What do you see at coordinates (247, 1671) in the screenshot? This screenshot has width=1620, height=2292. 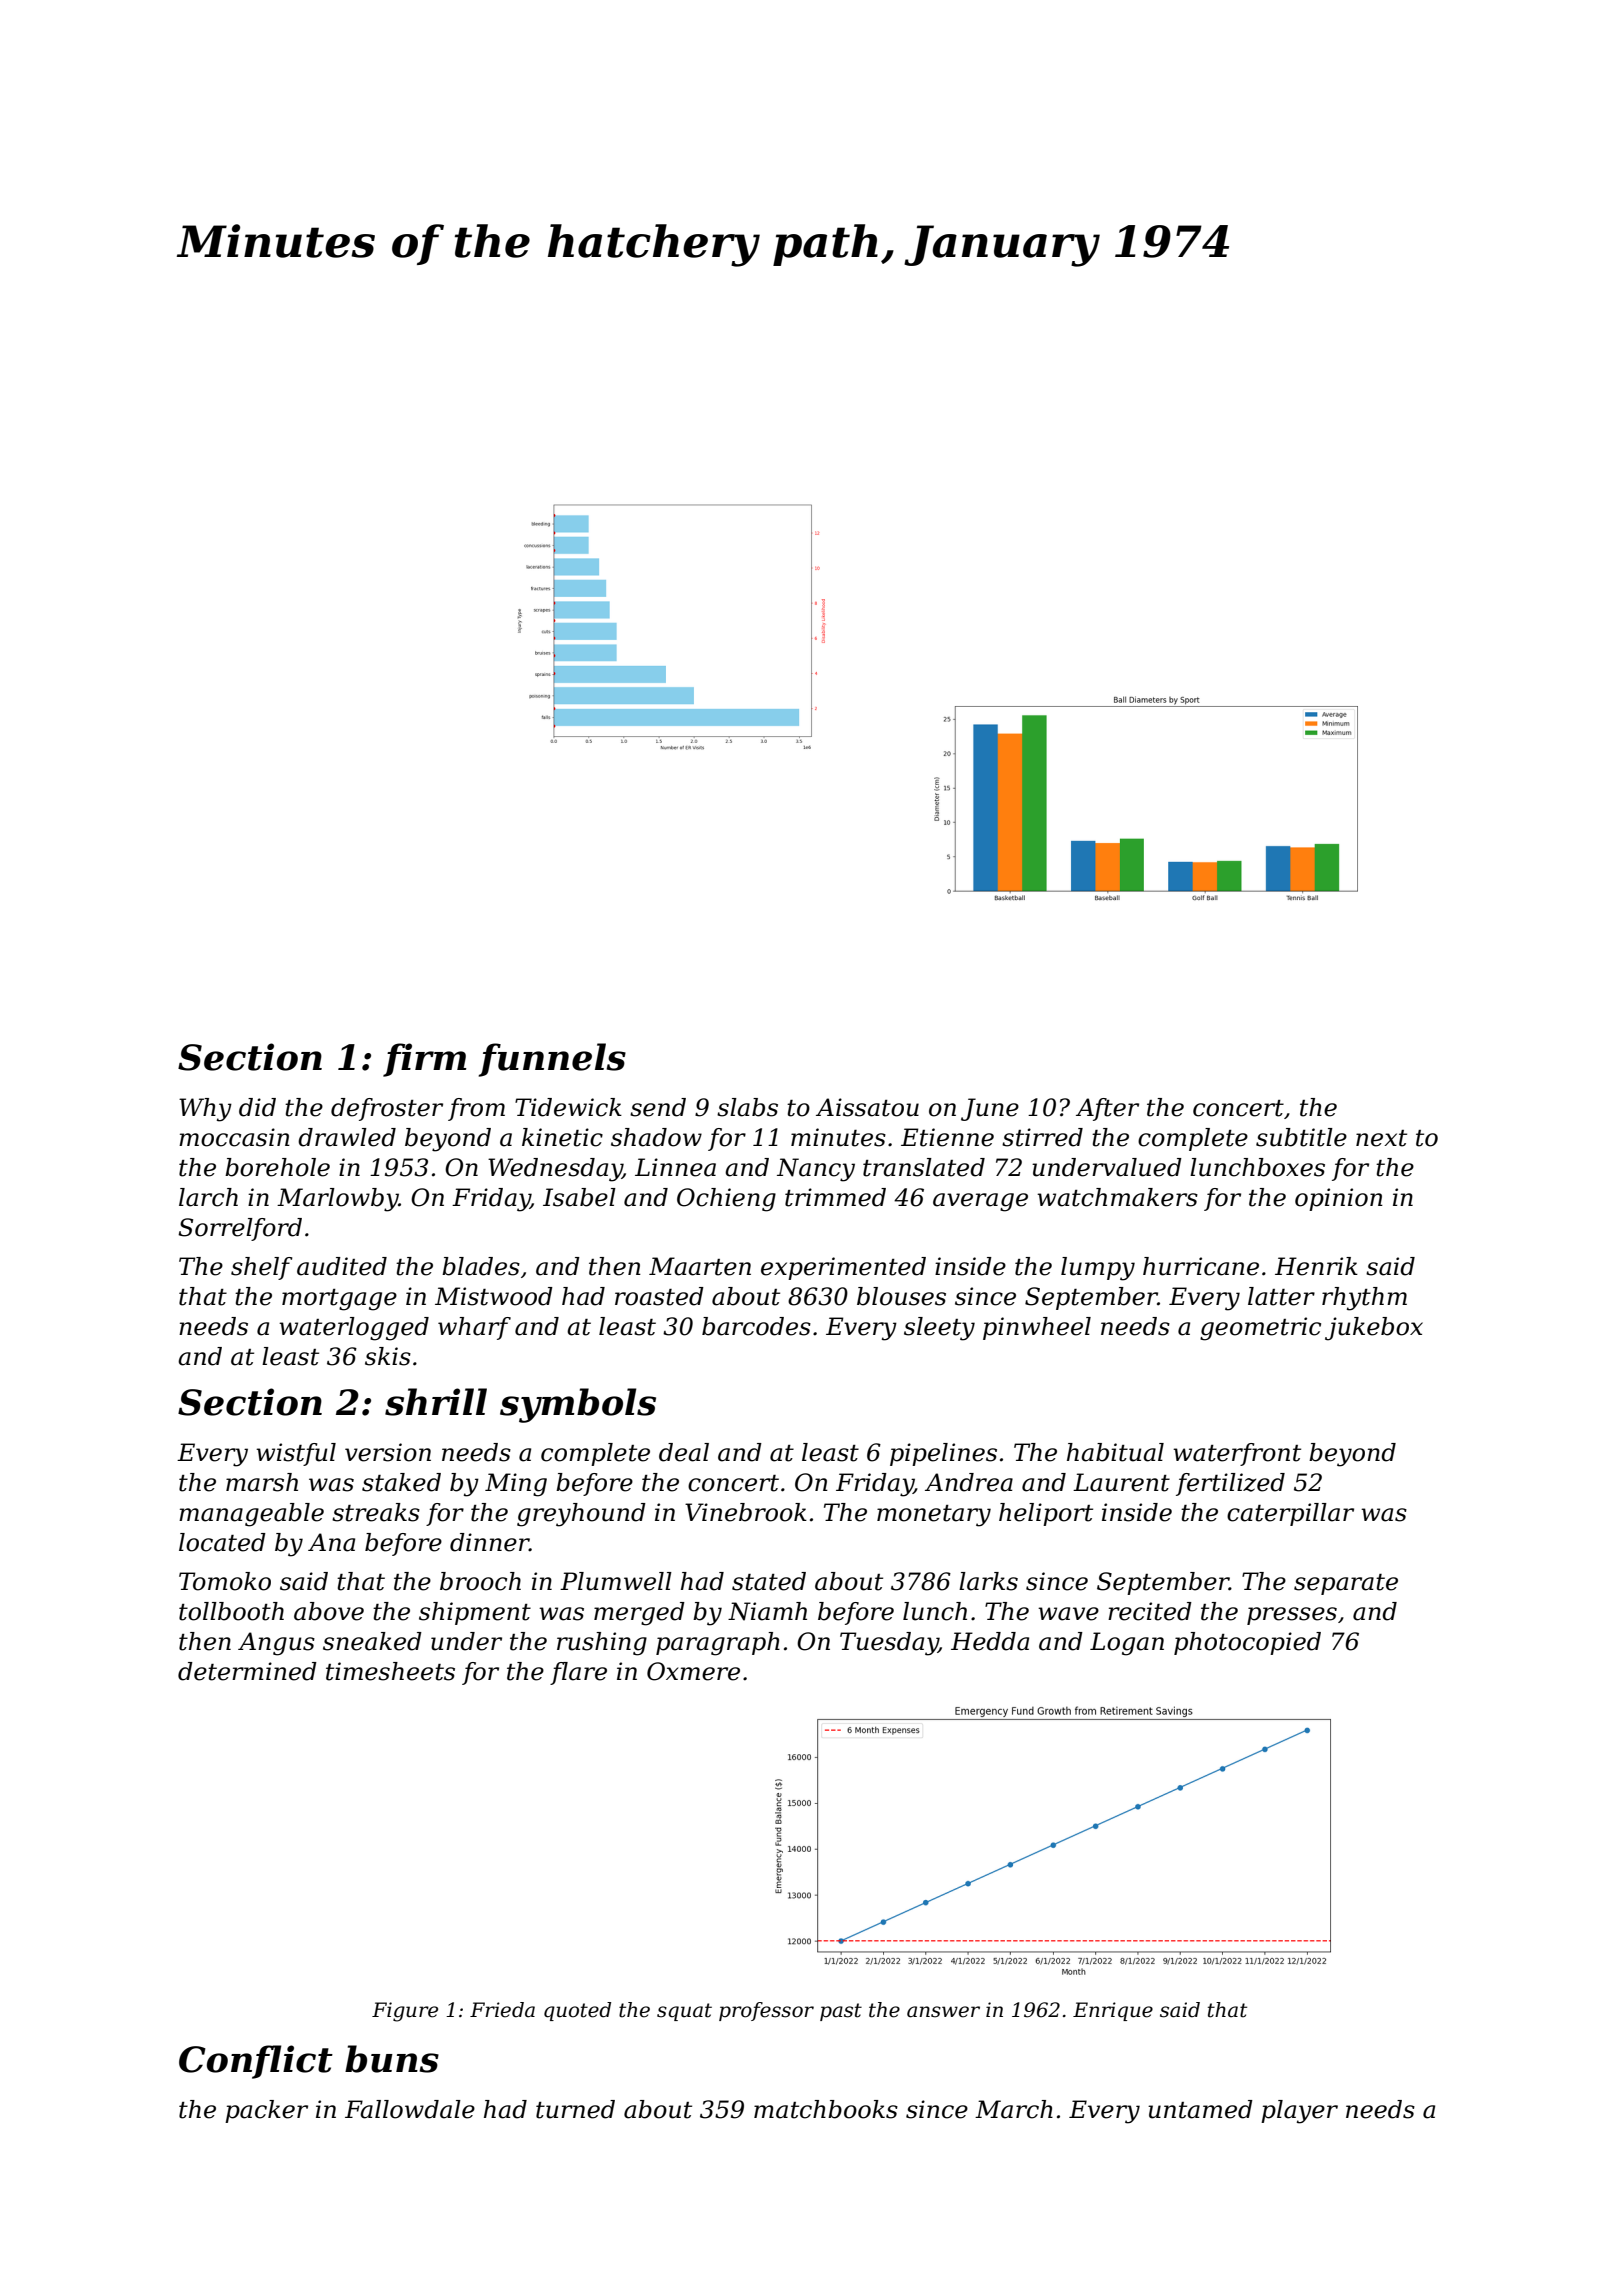 I see `determined` at bounding box center [247, 1671].
